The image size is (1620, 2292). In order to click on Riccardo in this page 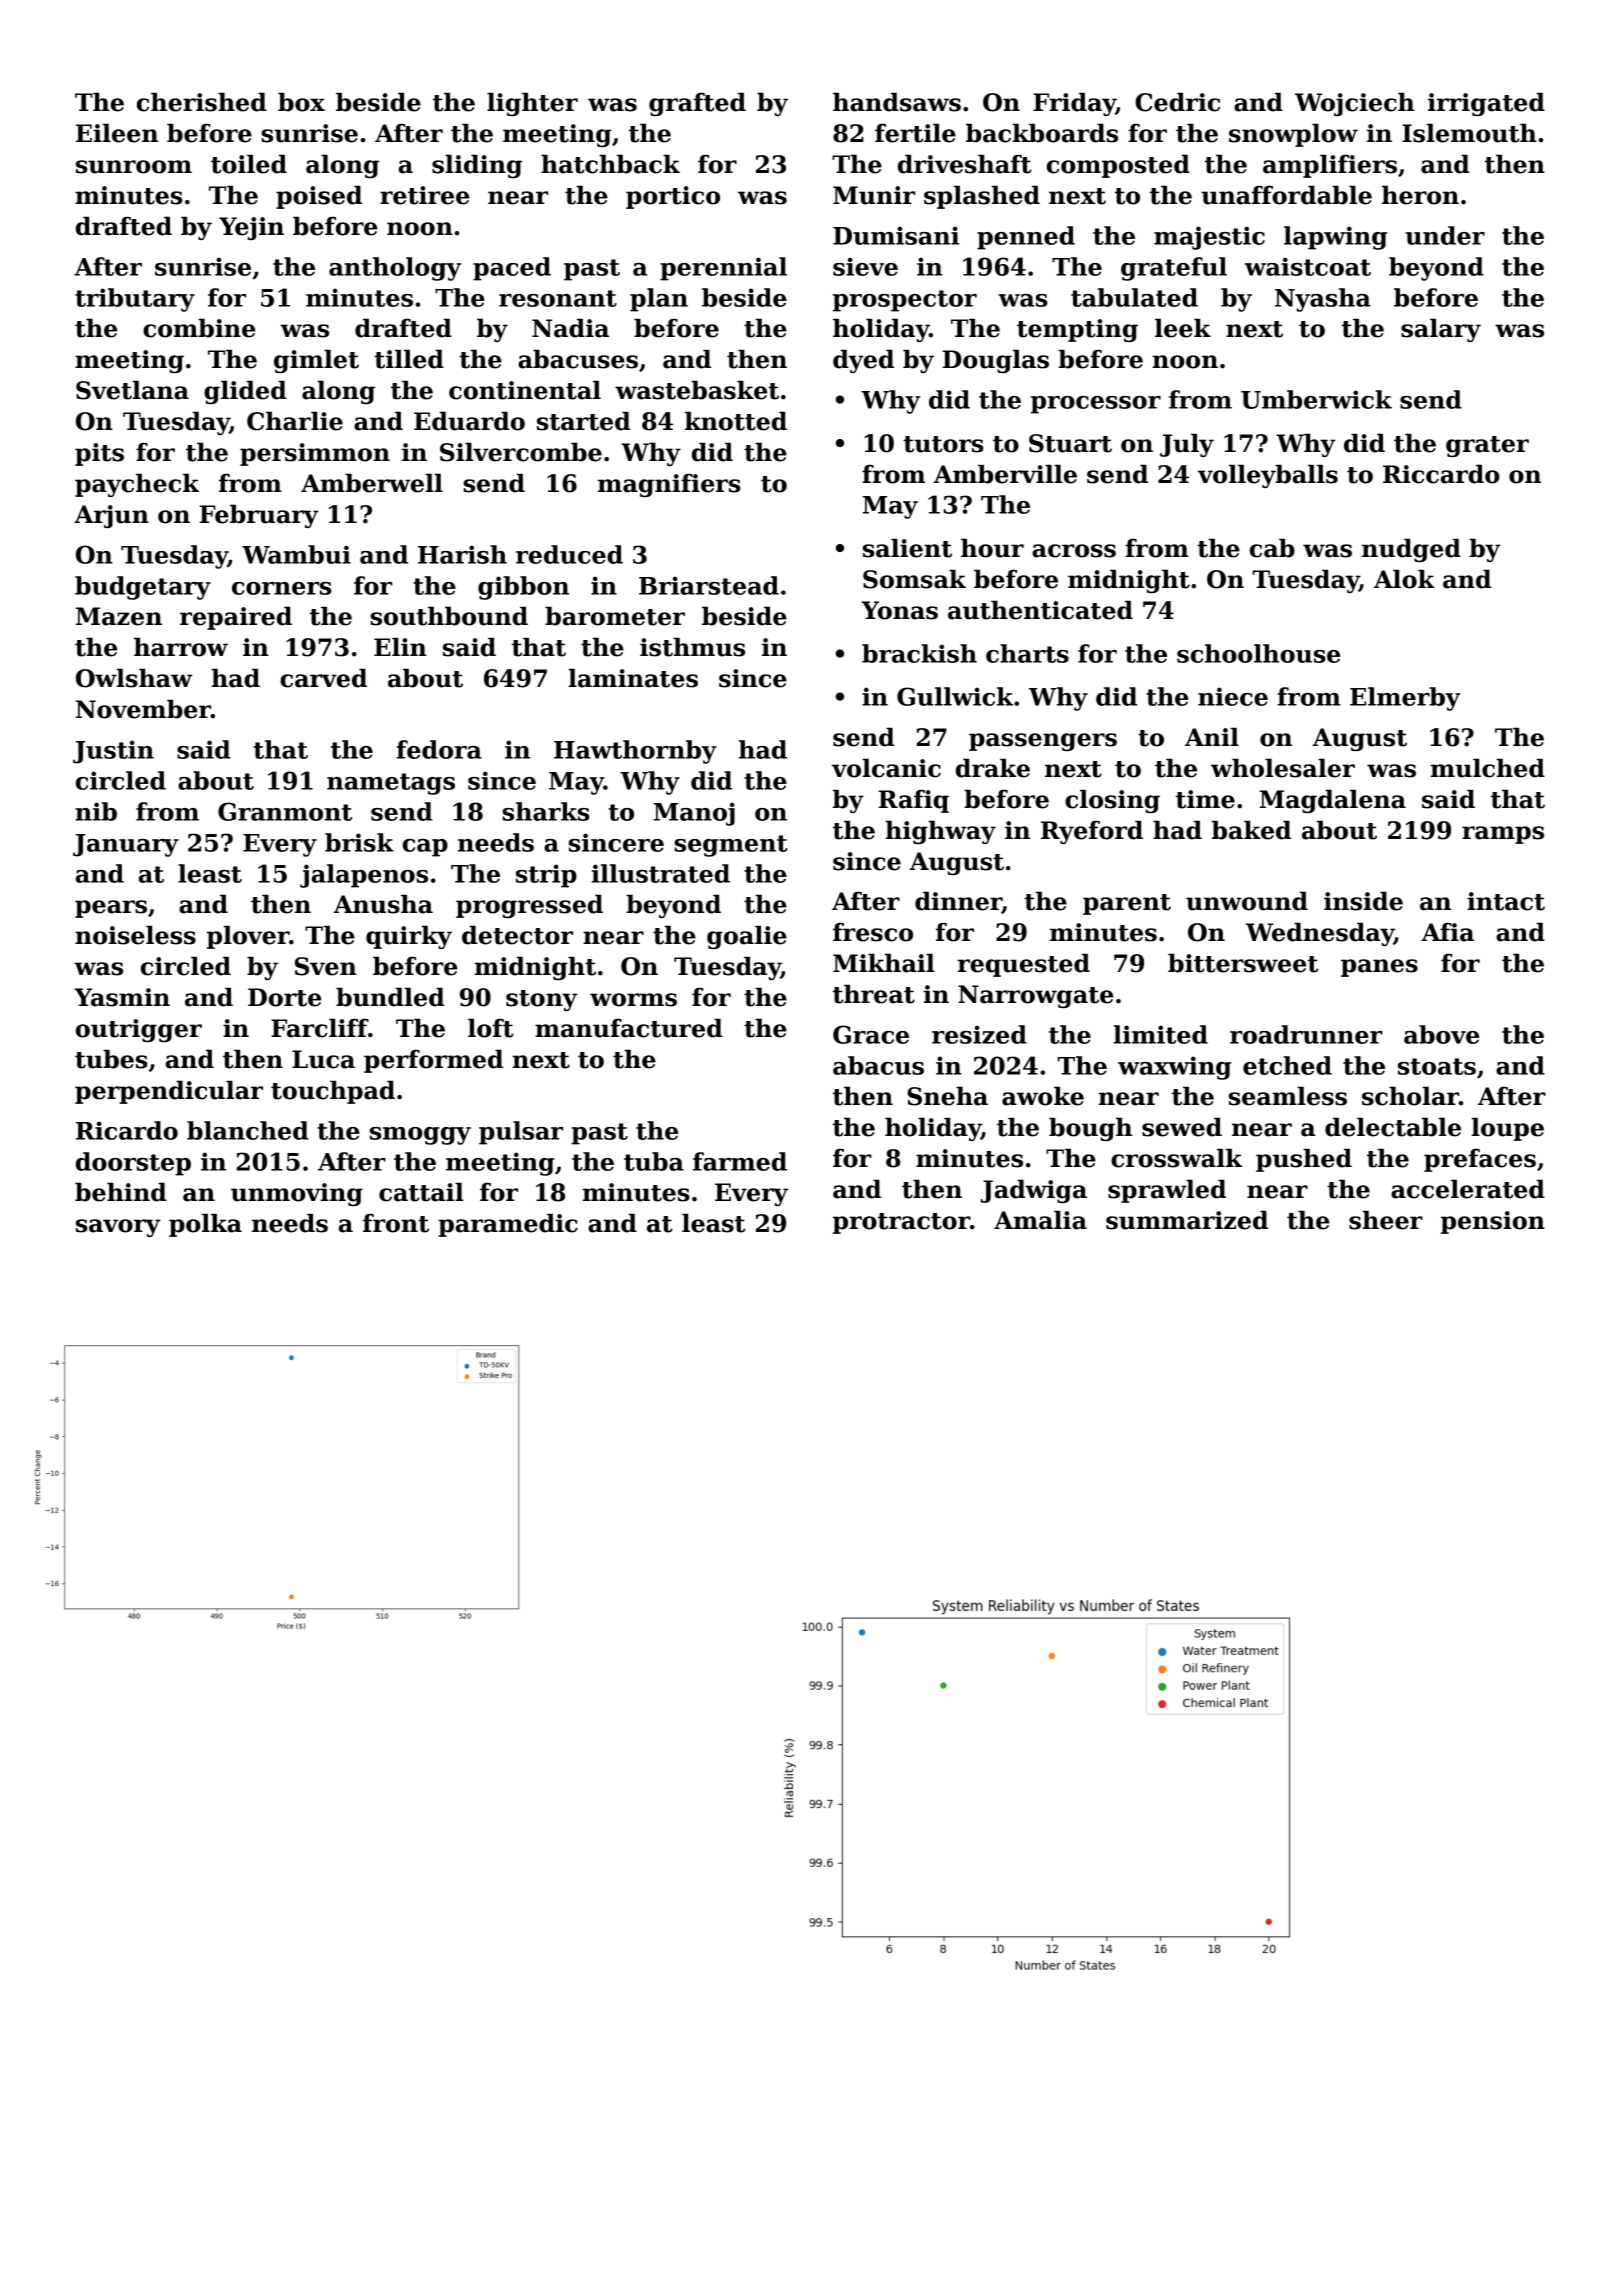, I will do `click(1441, 474)`.
